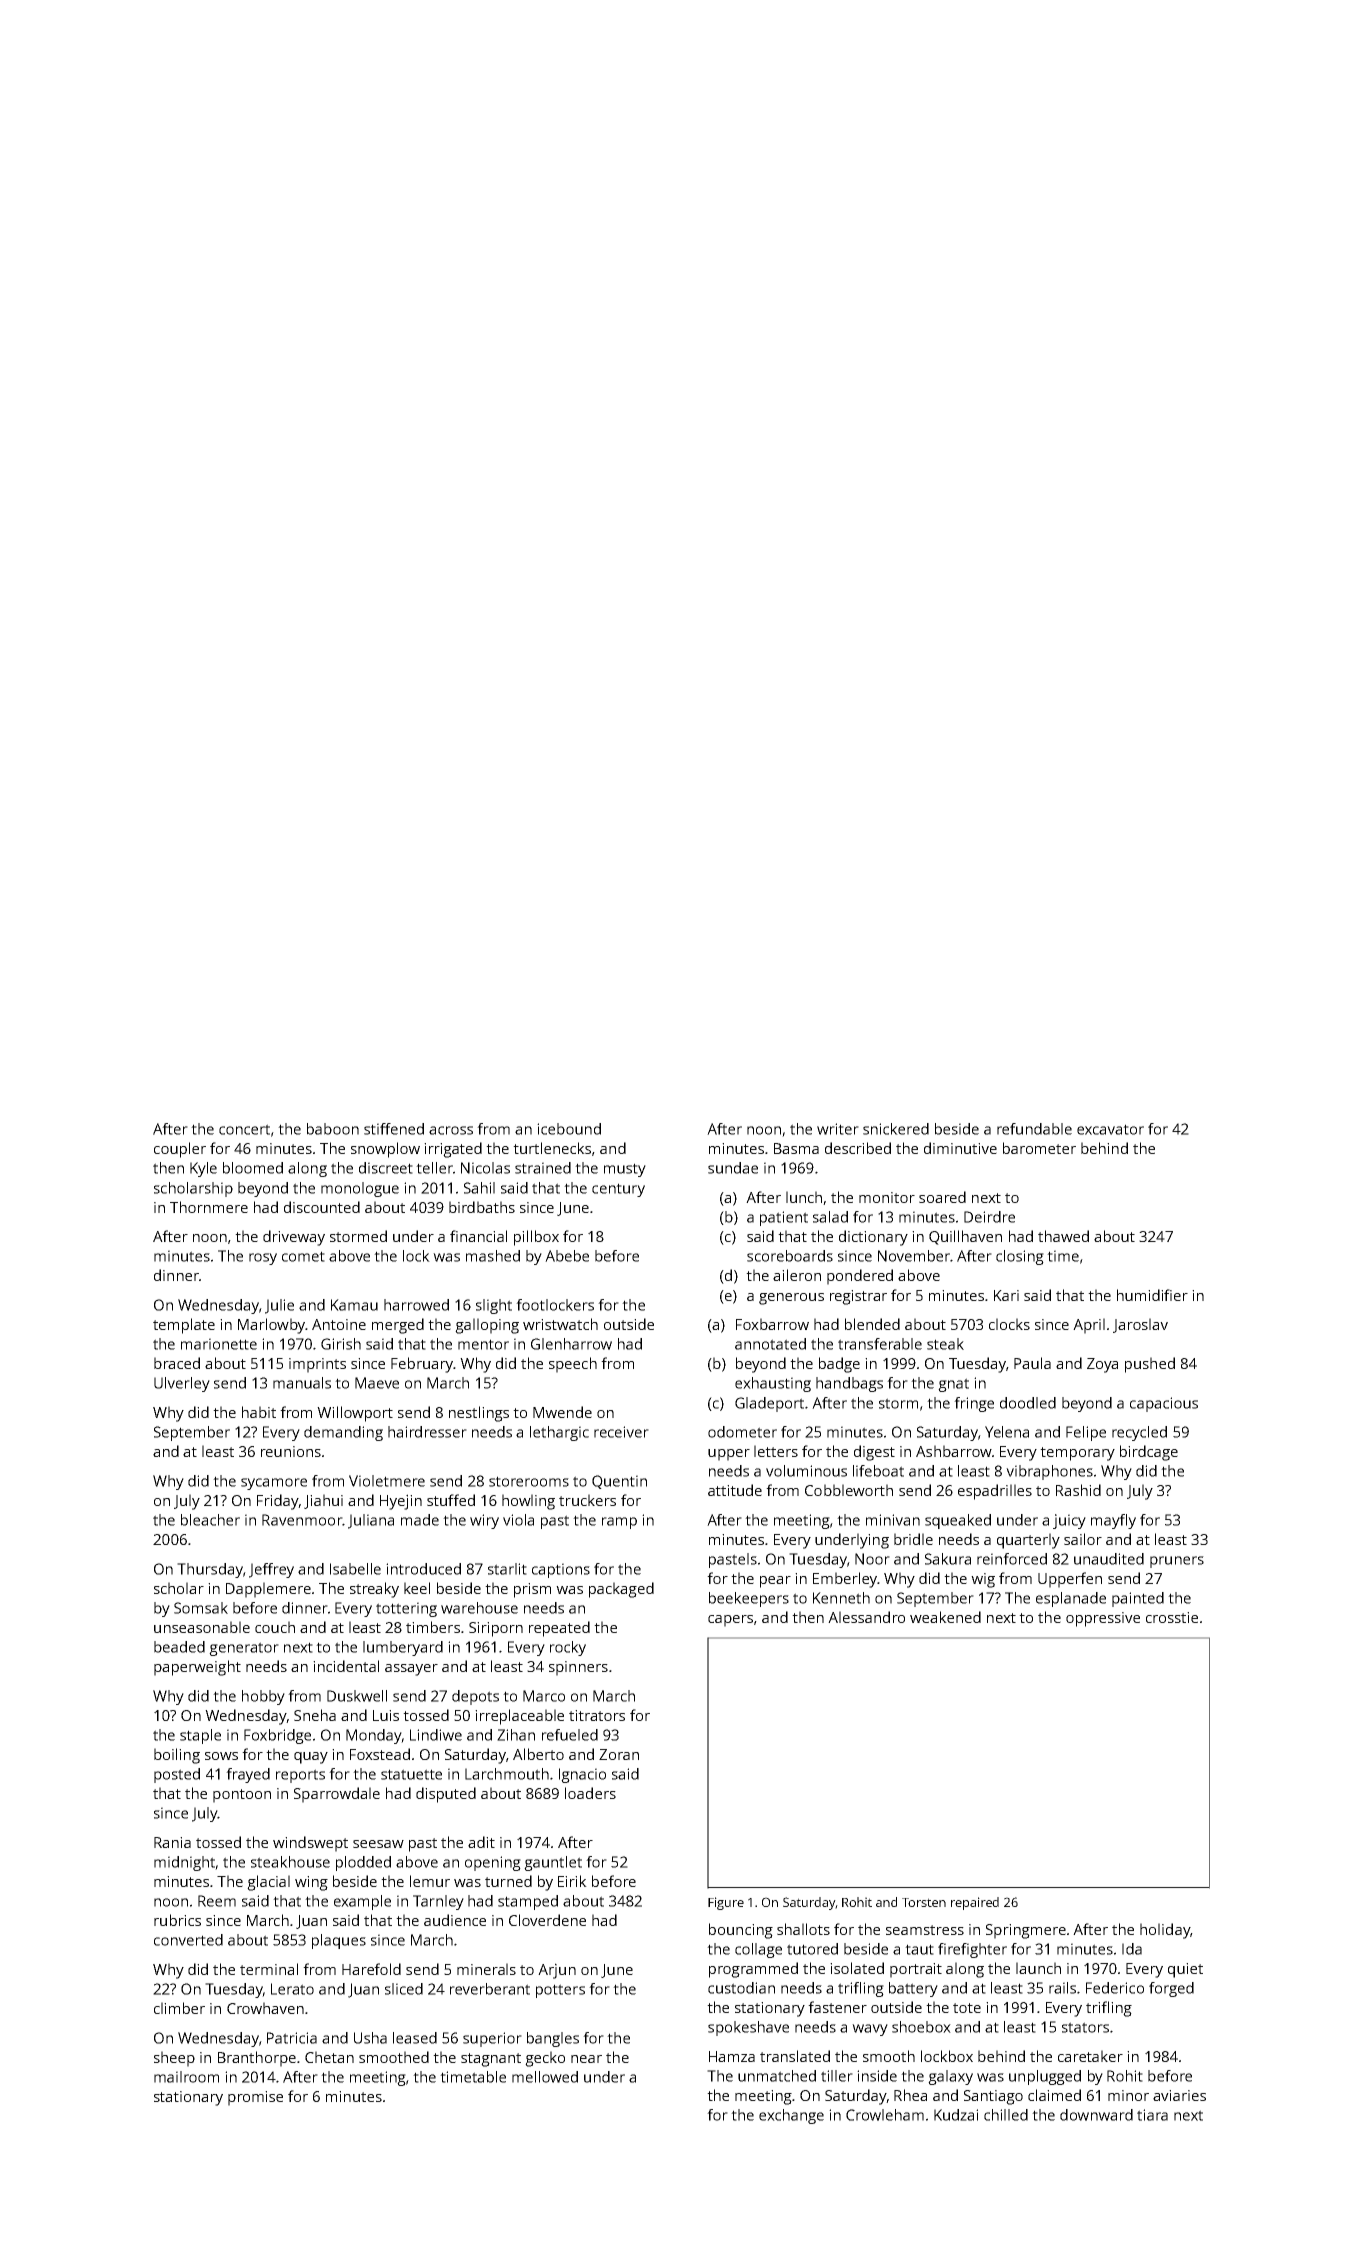 The width and height of the document is (1363, 2245). What do you see at coordinates (1165, 1931) in the document?
I see `holiday` at bounding box center [1165, 1931].
